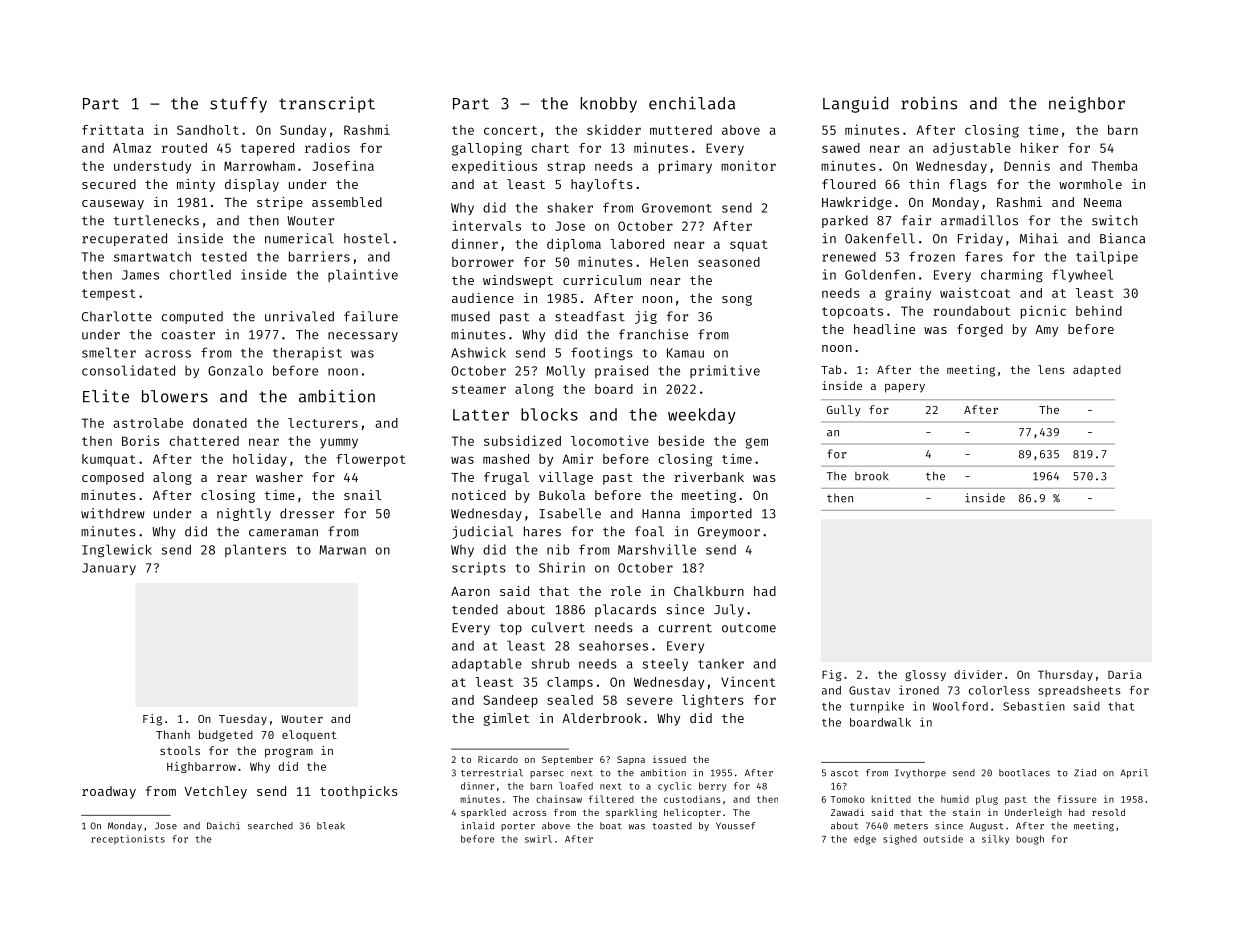 The height and width of the screenshot is (952, 1233). What do you see at coordinates (307, 513) in the screenshot?
I see `dresser` at bounding box center [307, 513].
